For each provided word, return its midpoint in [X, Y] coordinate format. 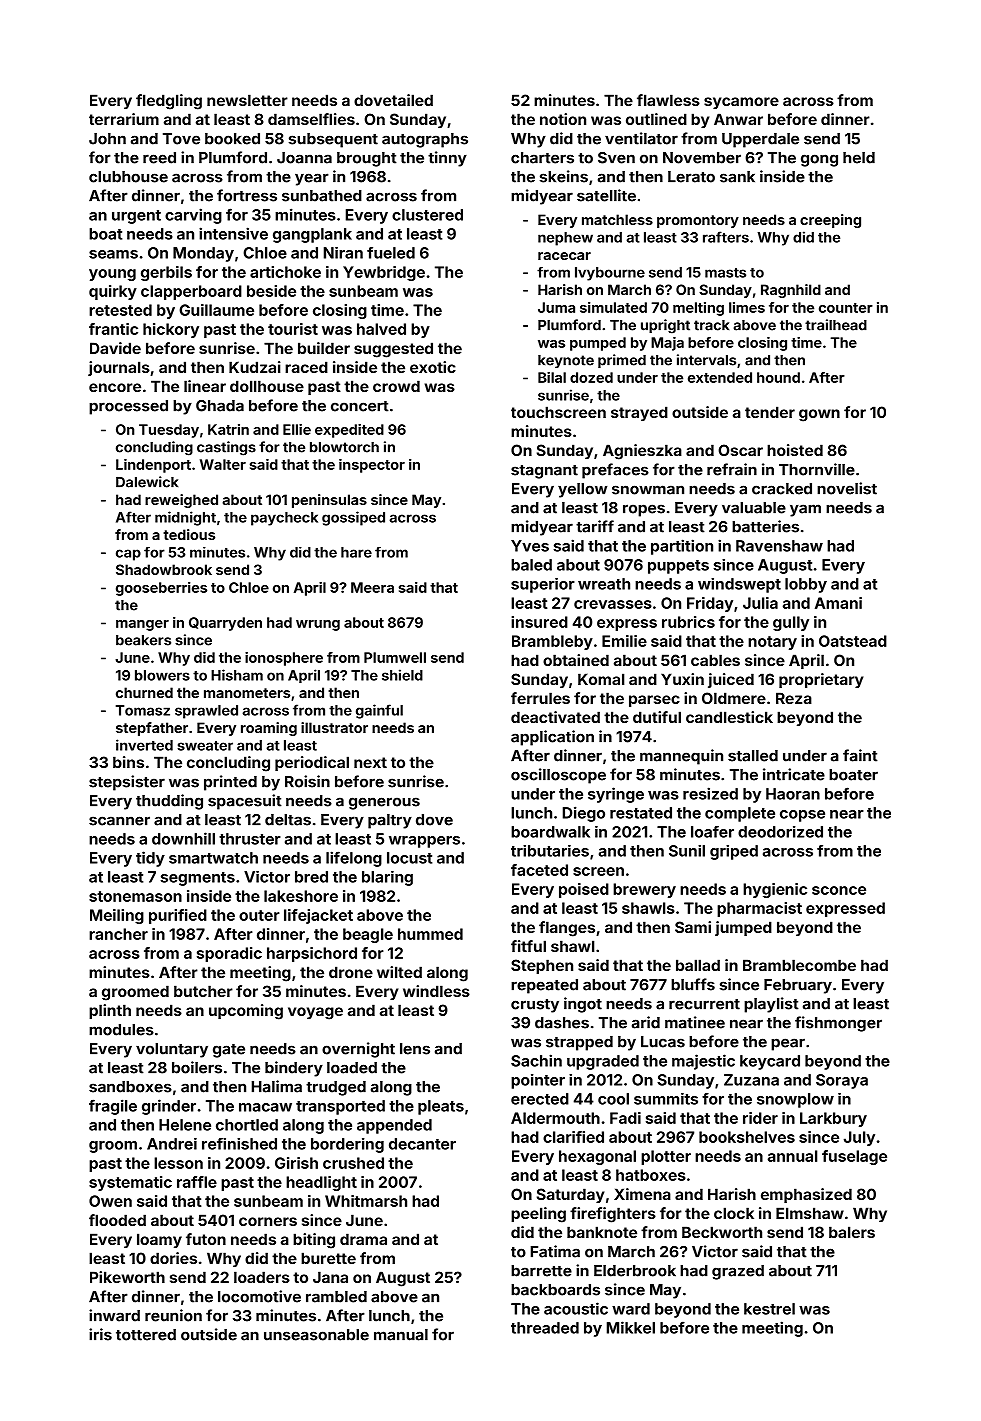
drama [363, 1239]
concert [360, 406]
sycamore [741, 103]
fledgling [169, 102]
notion [563, 119]
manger [142, 625]
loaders [262, 1277]
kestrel [769, 1309]
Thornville [817, 469]
